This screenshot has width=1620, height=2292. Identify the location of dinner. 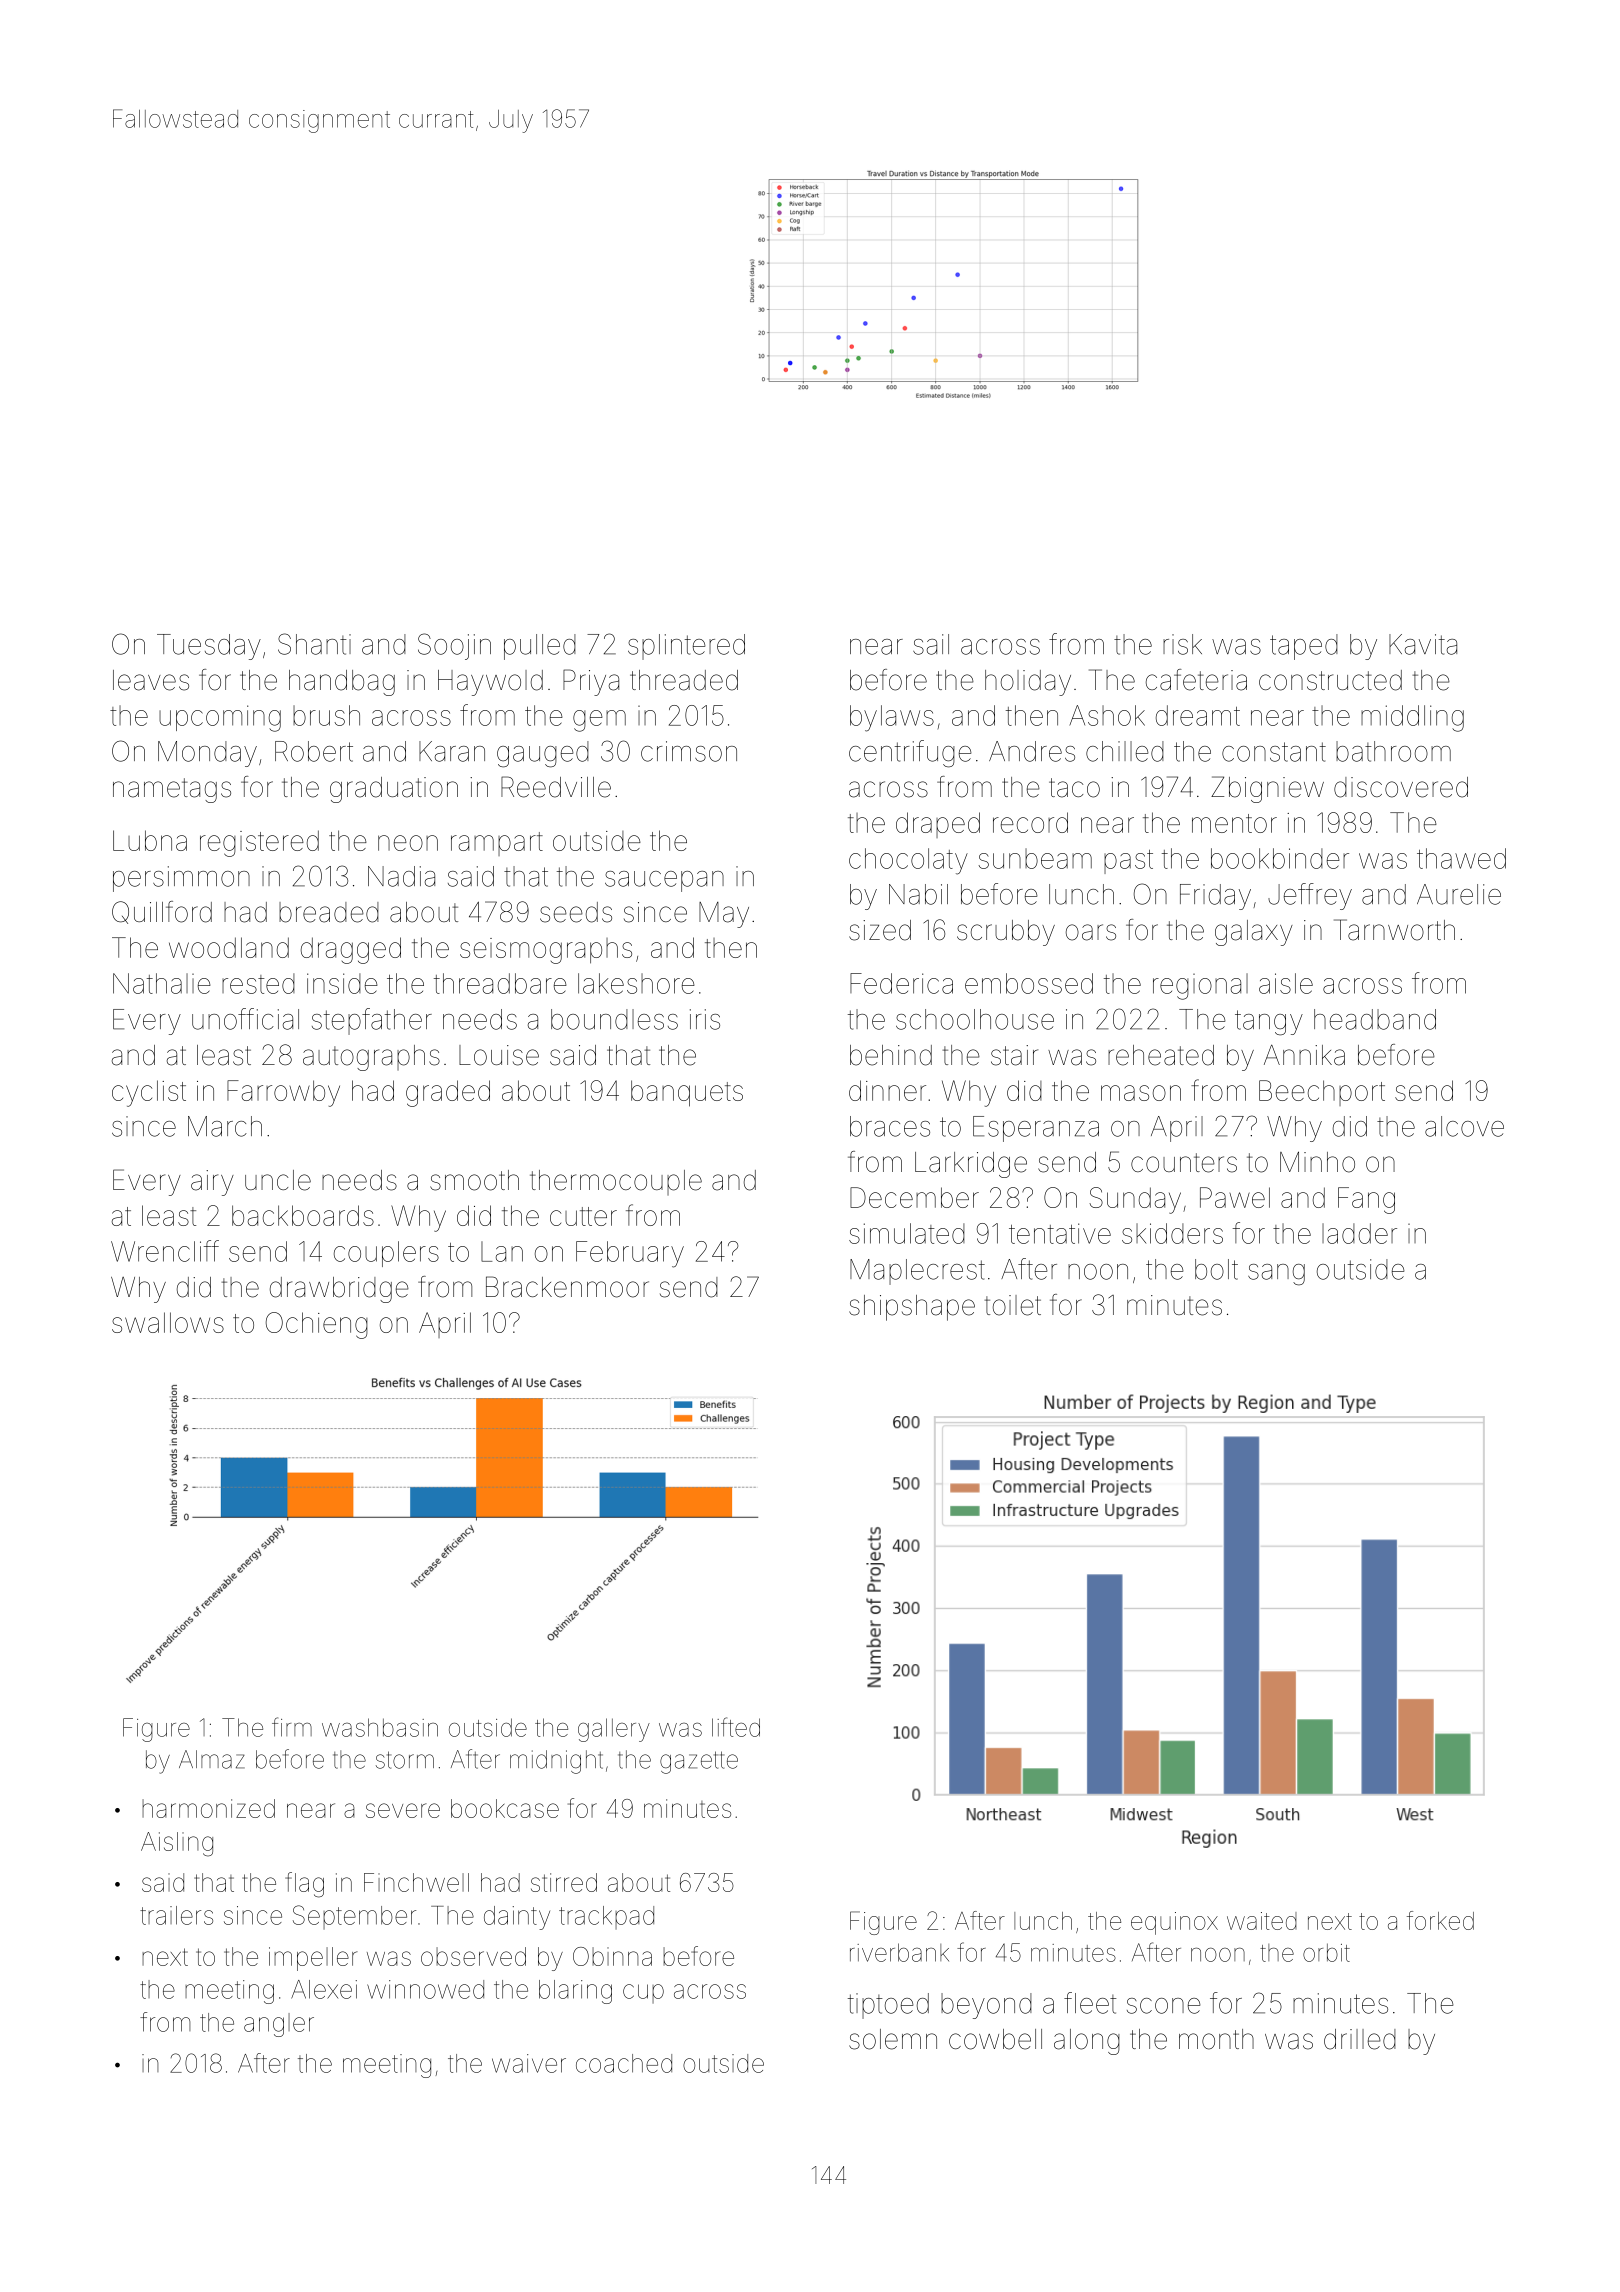
(887, 1090).
